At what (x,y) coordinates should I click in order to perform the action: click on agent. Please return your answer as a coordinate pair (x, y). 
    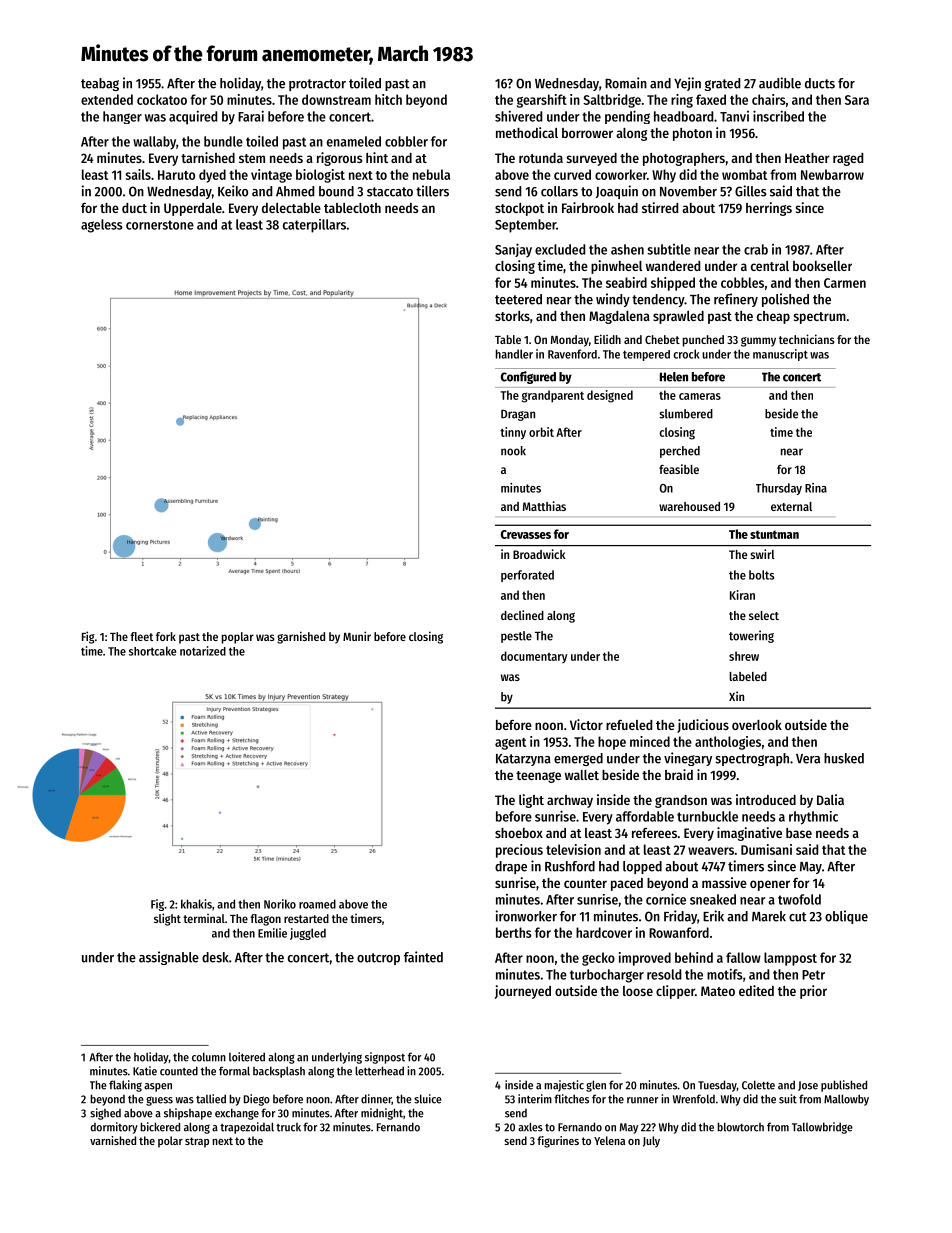
    Looking at the image, I should click on (510, 744).
